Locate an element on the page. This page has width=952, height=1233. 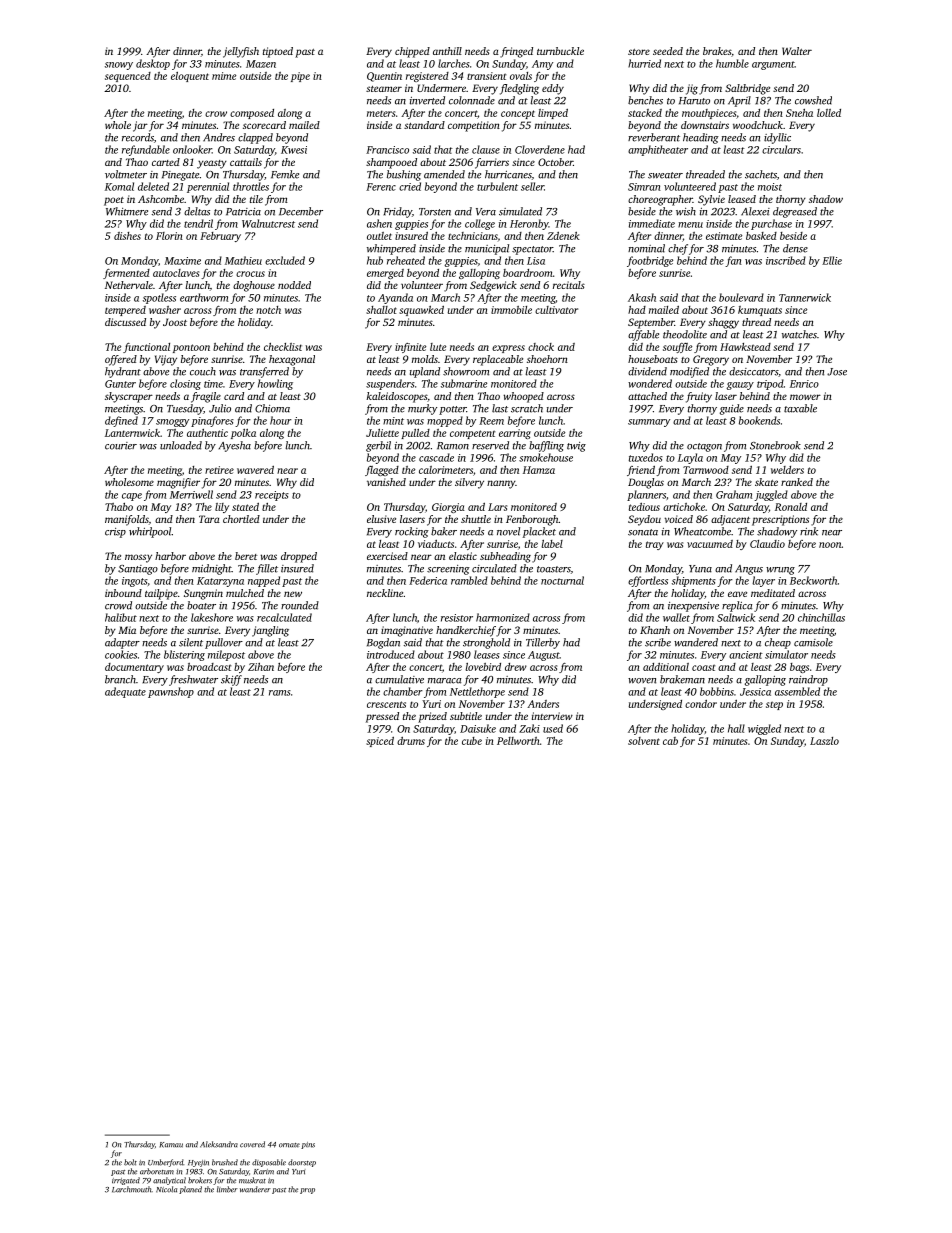
jar is located at coordinates (140, 126).
